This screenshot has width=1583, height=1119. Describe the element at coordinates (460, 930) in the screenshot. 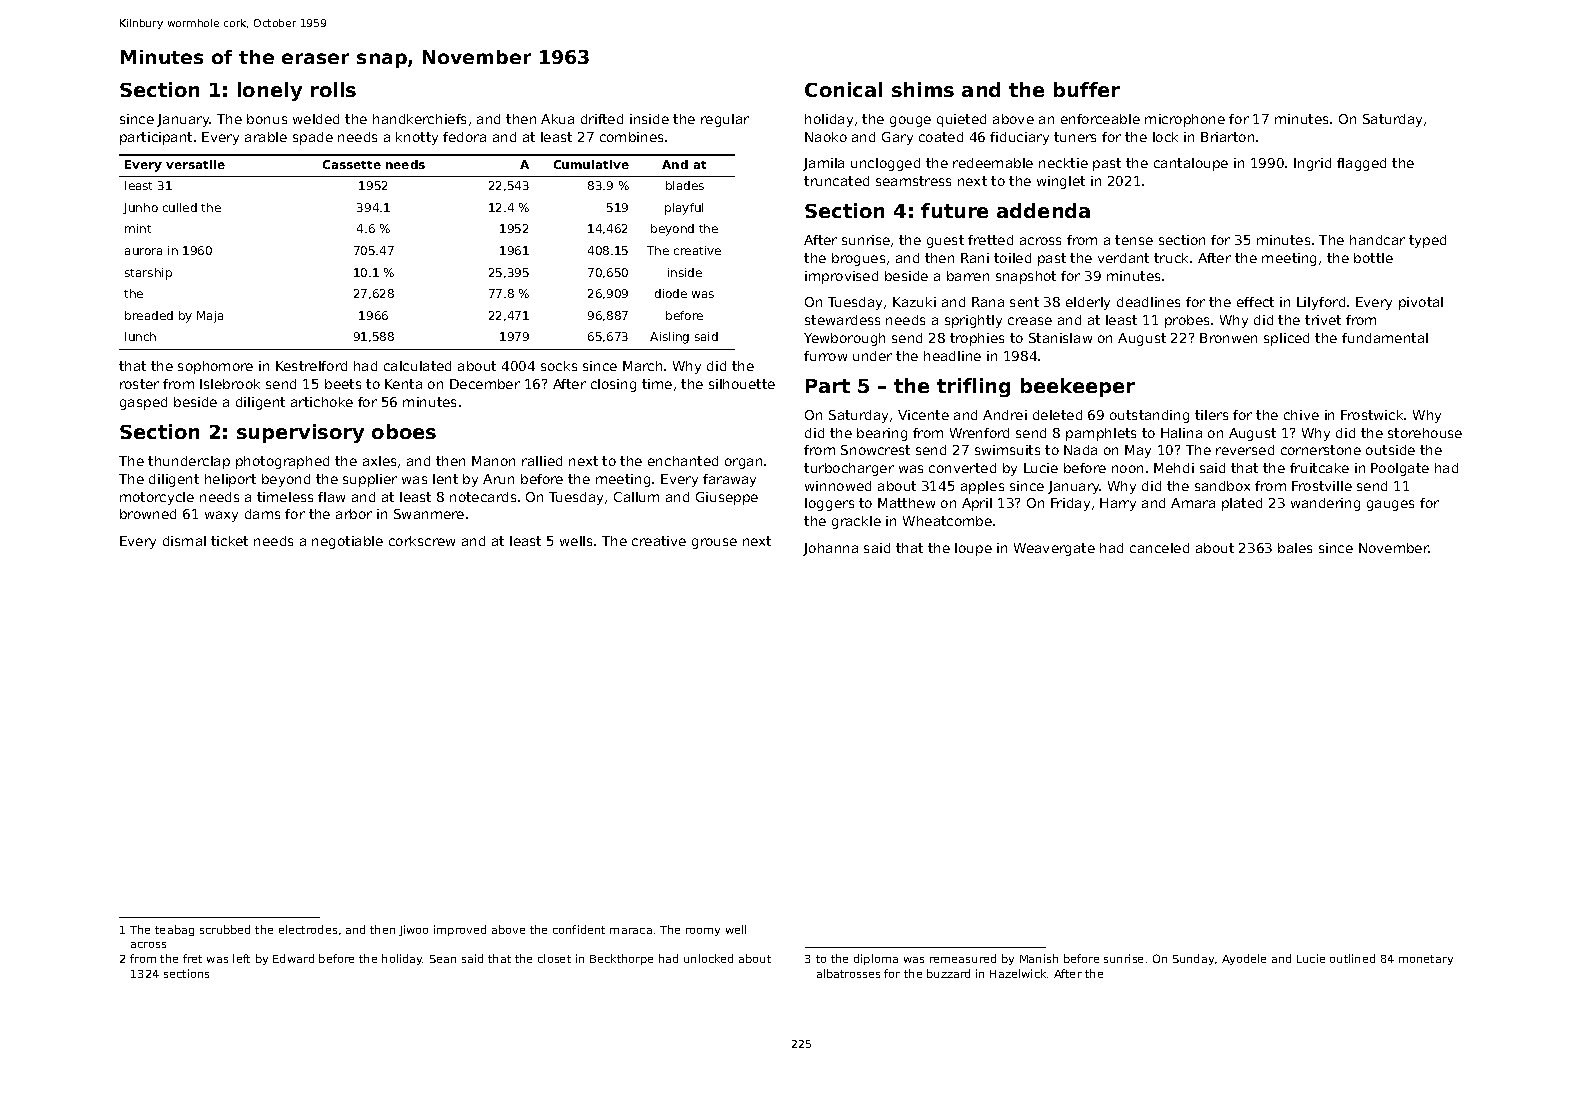

I see `improved` at that location.
